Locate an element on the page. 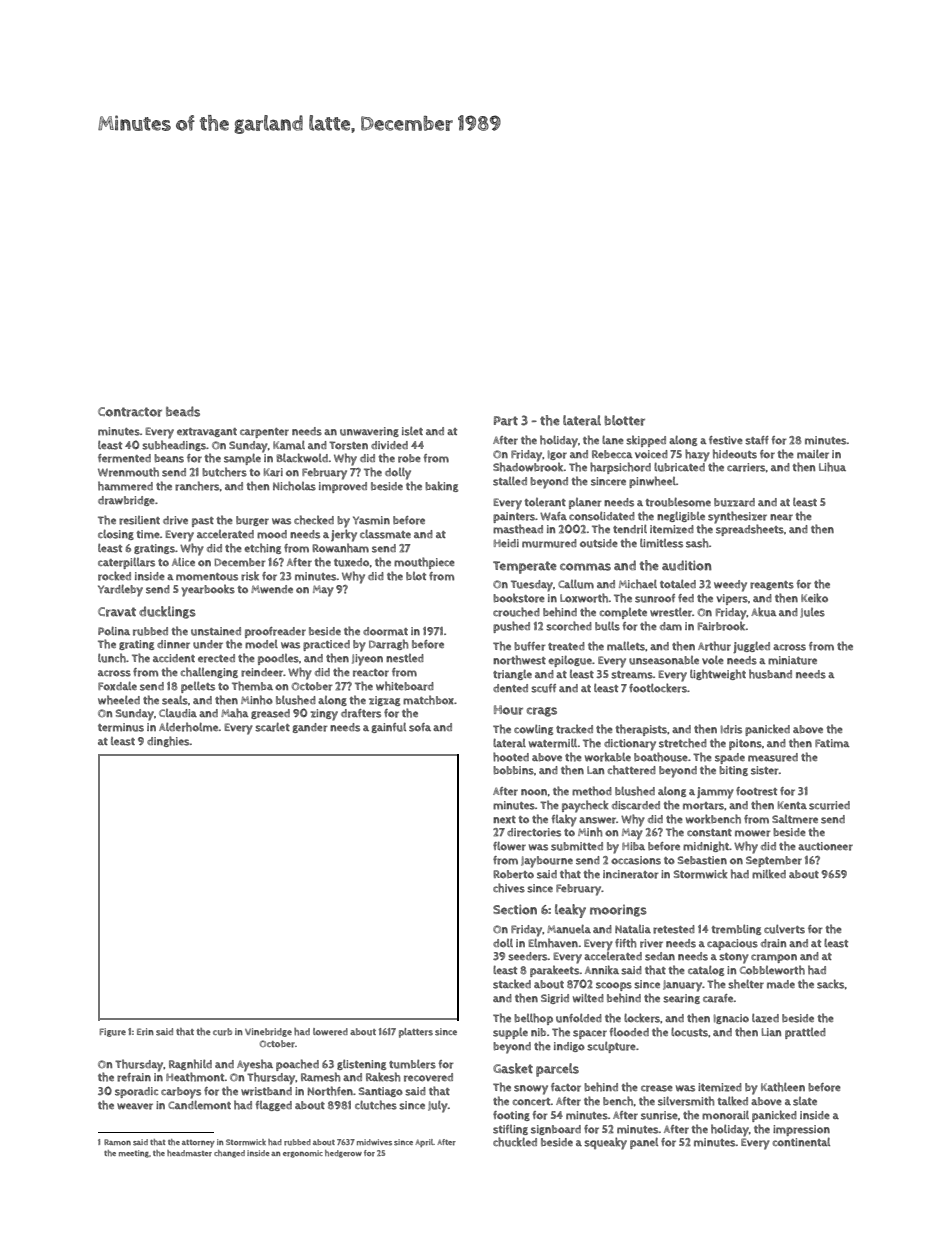 The width and height of the image is (952, 1233). commas is located at coordinates (585, 567).
